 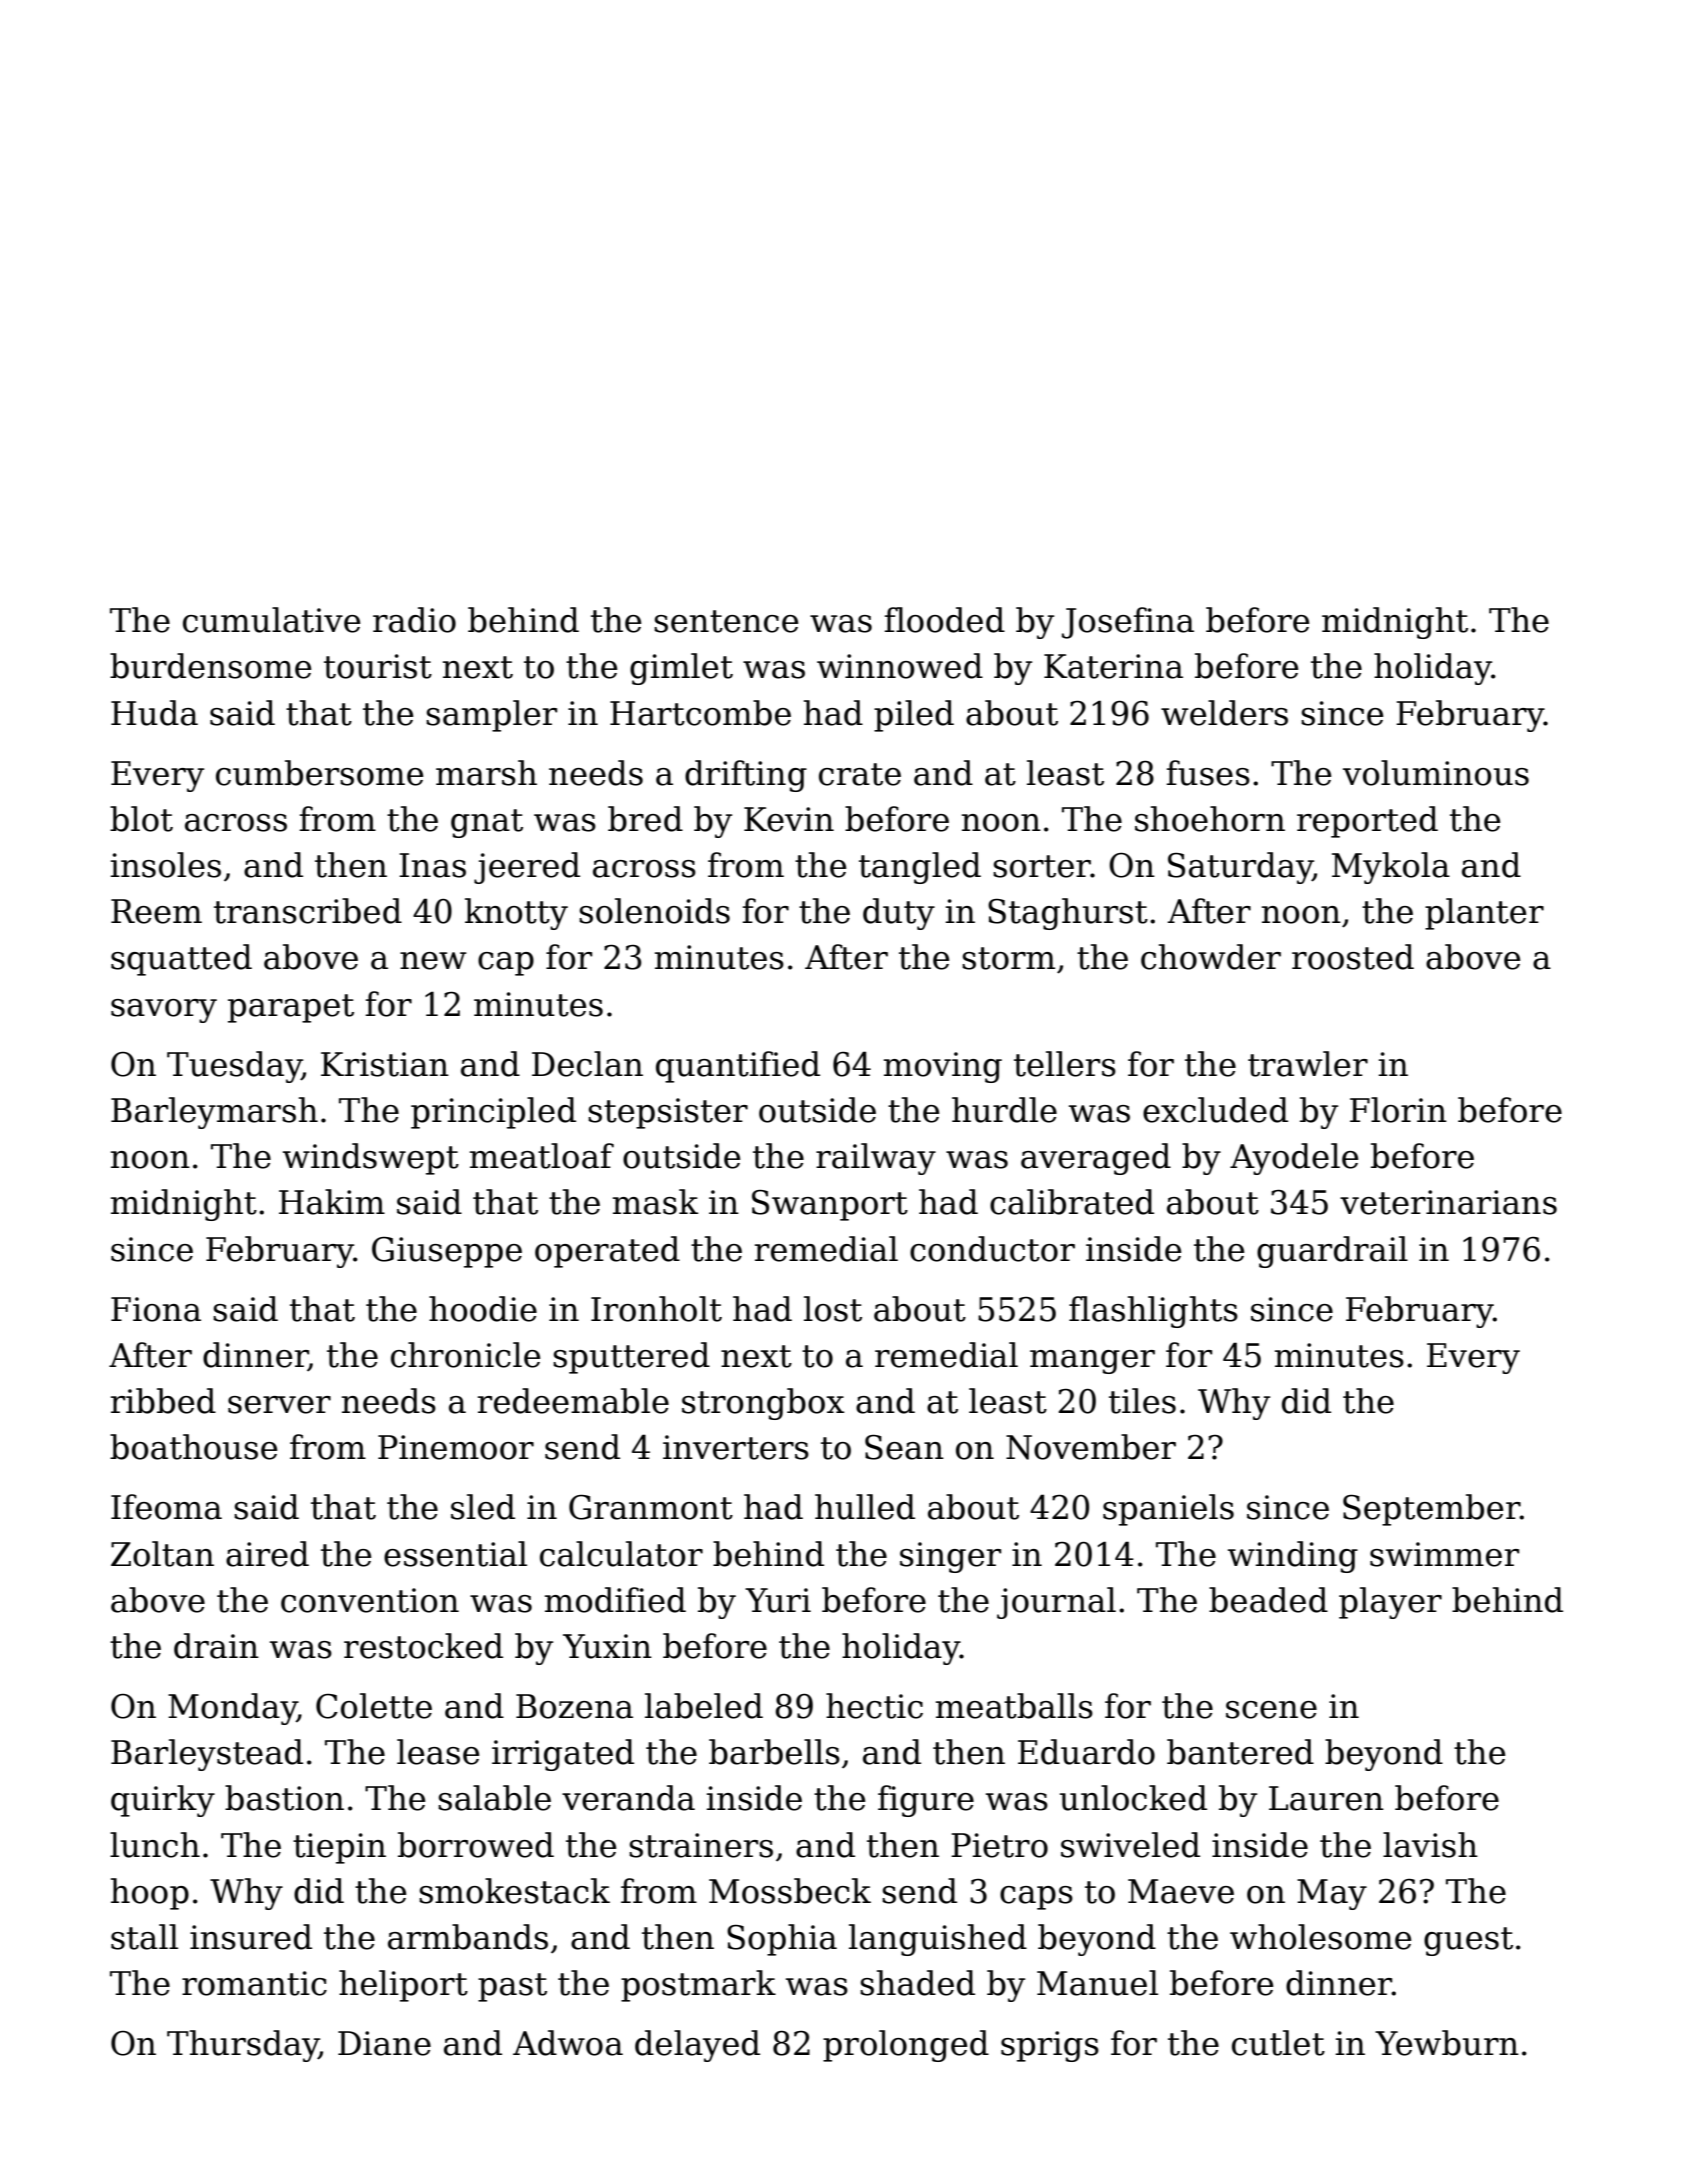 I want to click on Inas, so click(x=432, y=865).
